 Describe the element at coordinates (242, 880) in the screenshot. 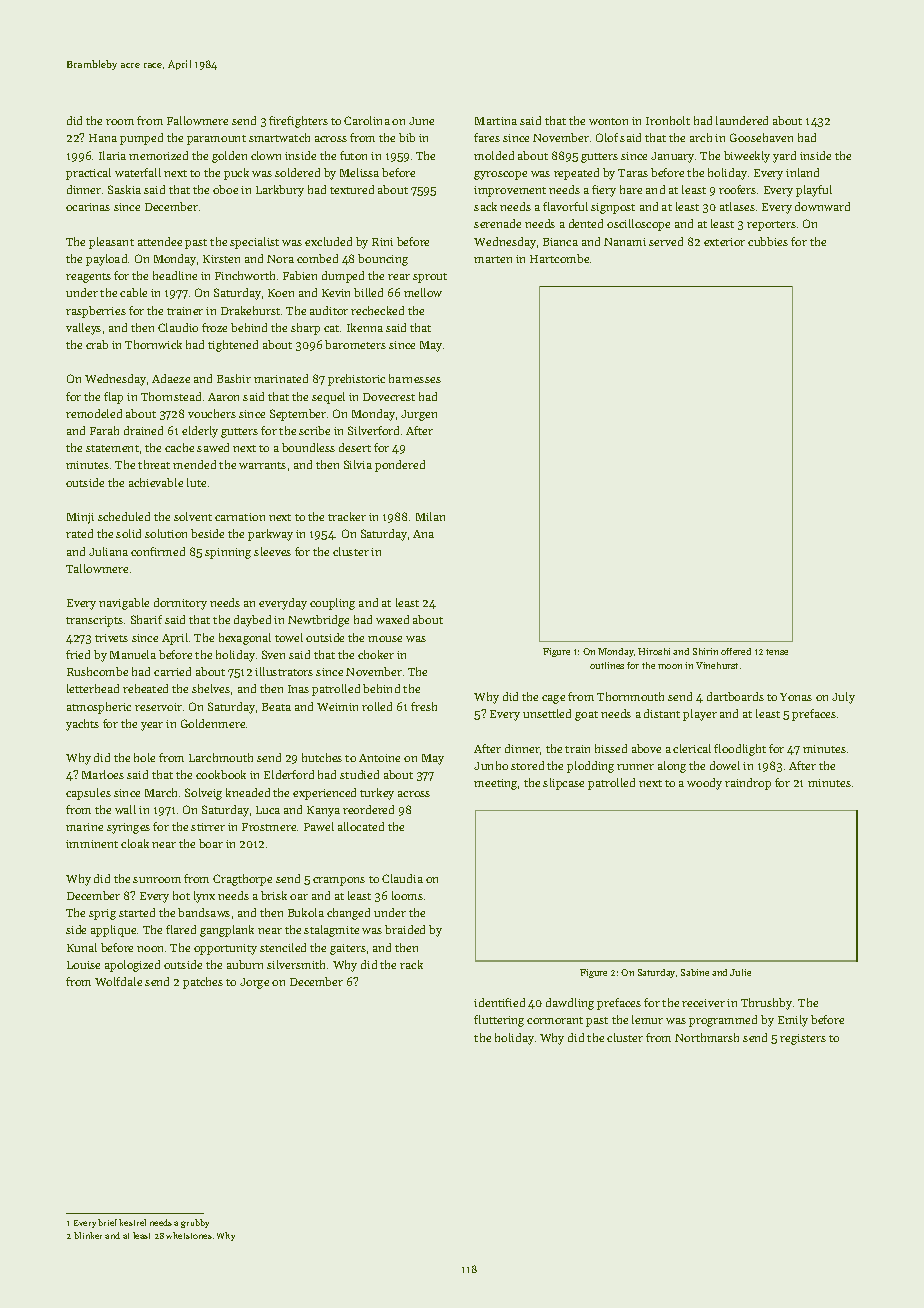

I see `Cragthorpe` at that location.
